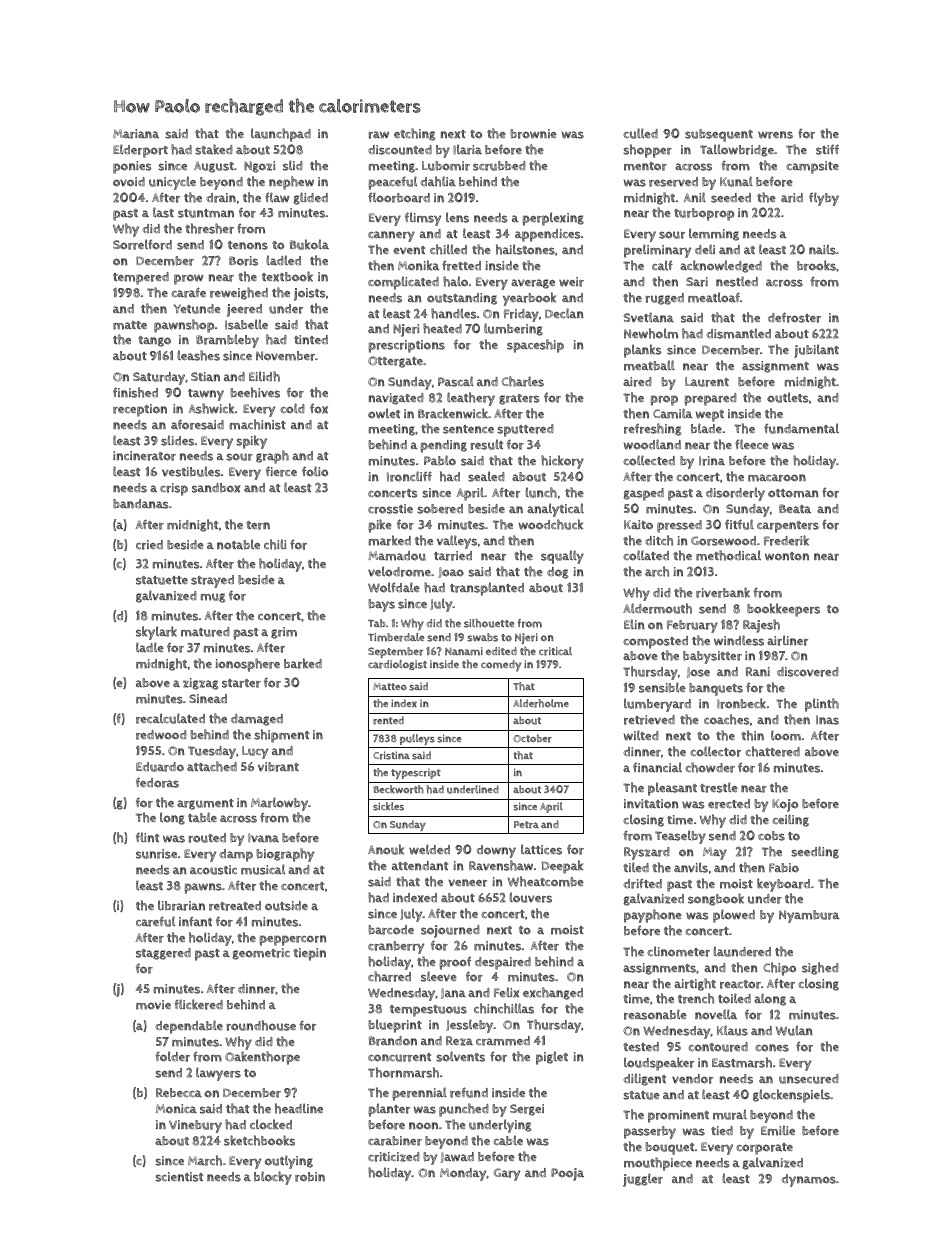 This image has width=952, height=1233. Describe the element at coordinates (205, 632) in the image. I see `matured` at that location.
